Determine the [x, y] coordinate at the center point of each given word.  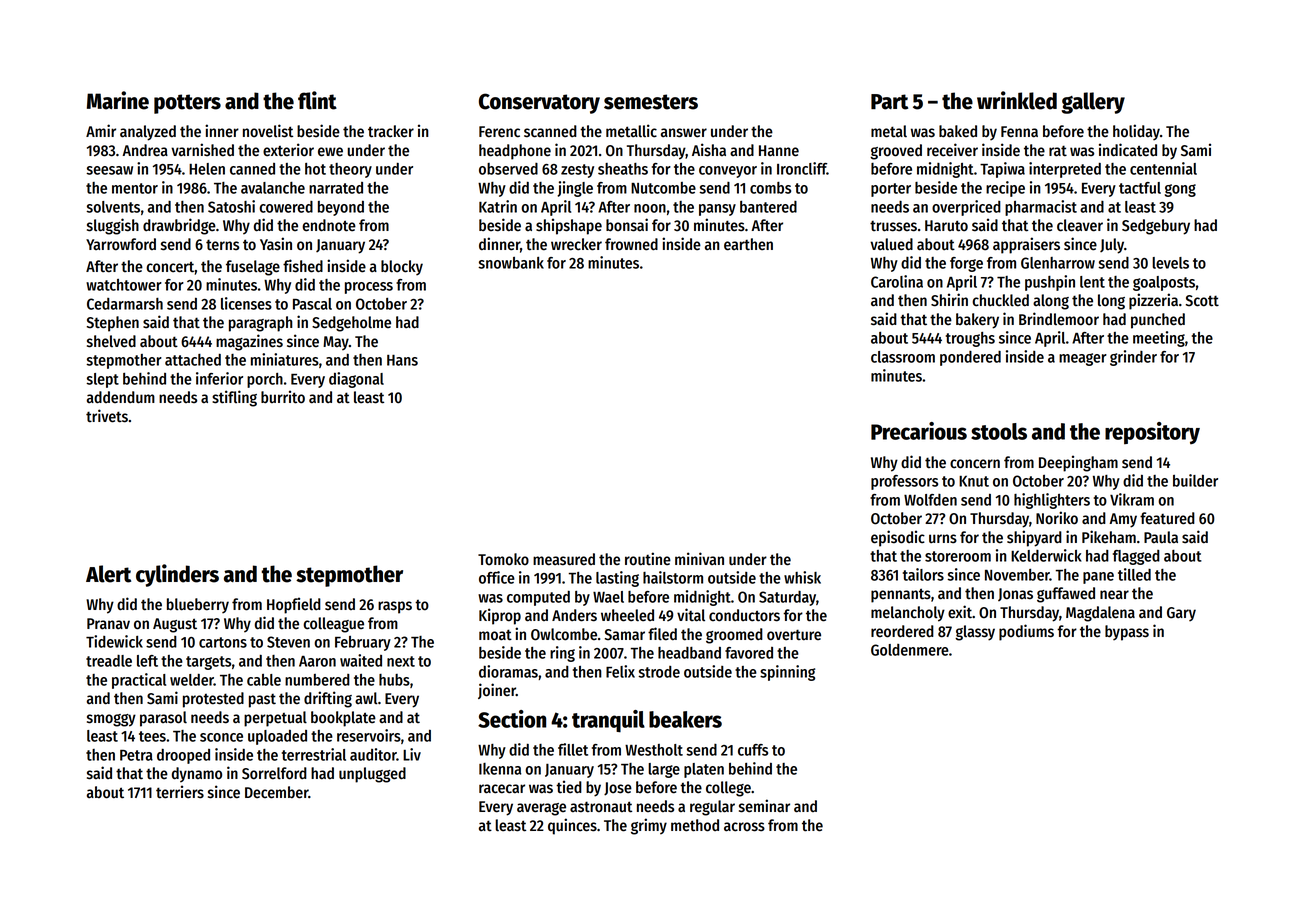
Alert [108, 574]
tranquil [608, 721]
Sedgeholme [351, 324]
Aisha [709, 150]
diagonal [356, 380]
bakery [977, 321]
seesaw [109, 170]
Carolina [897, 281]
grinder [1133, 358]
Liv [412, 754]
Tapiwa [1002, 170]
